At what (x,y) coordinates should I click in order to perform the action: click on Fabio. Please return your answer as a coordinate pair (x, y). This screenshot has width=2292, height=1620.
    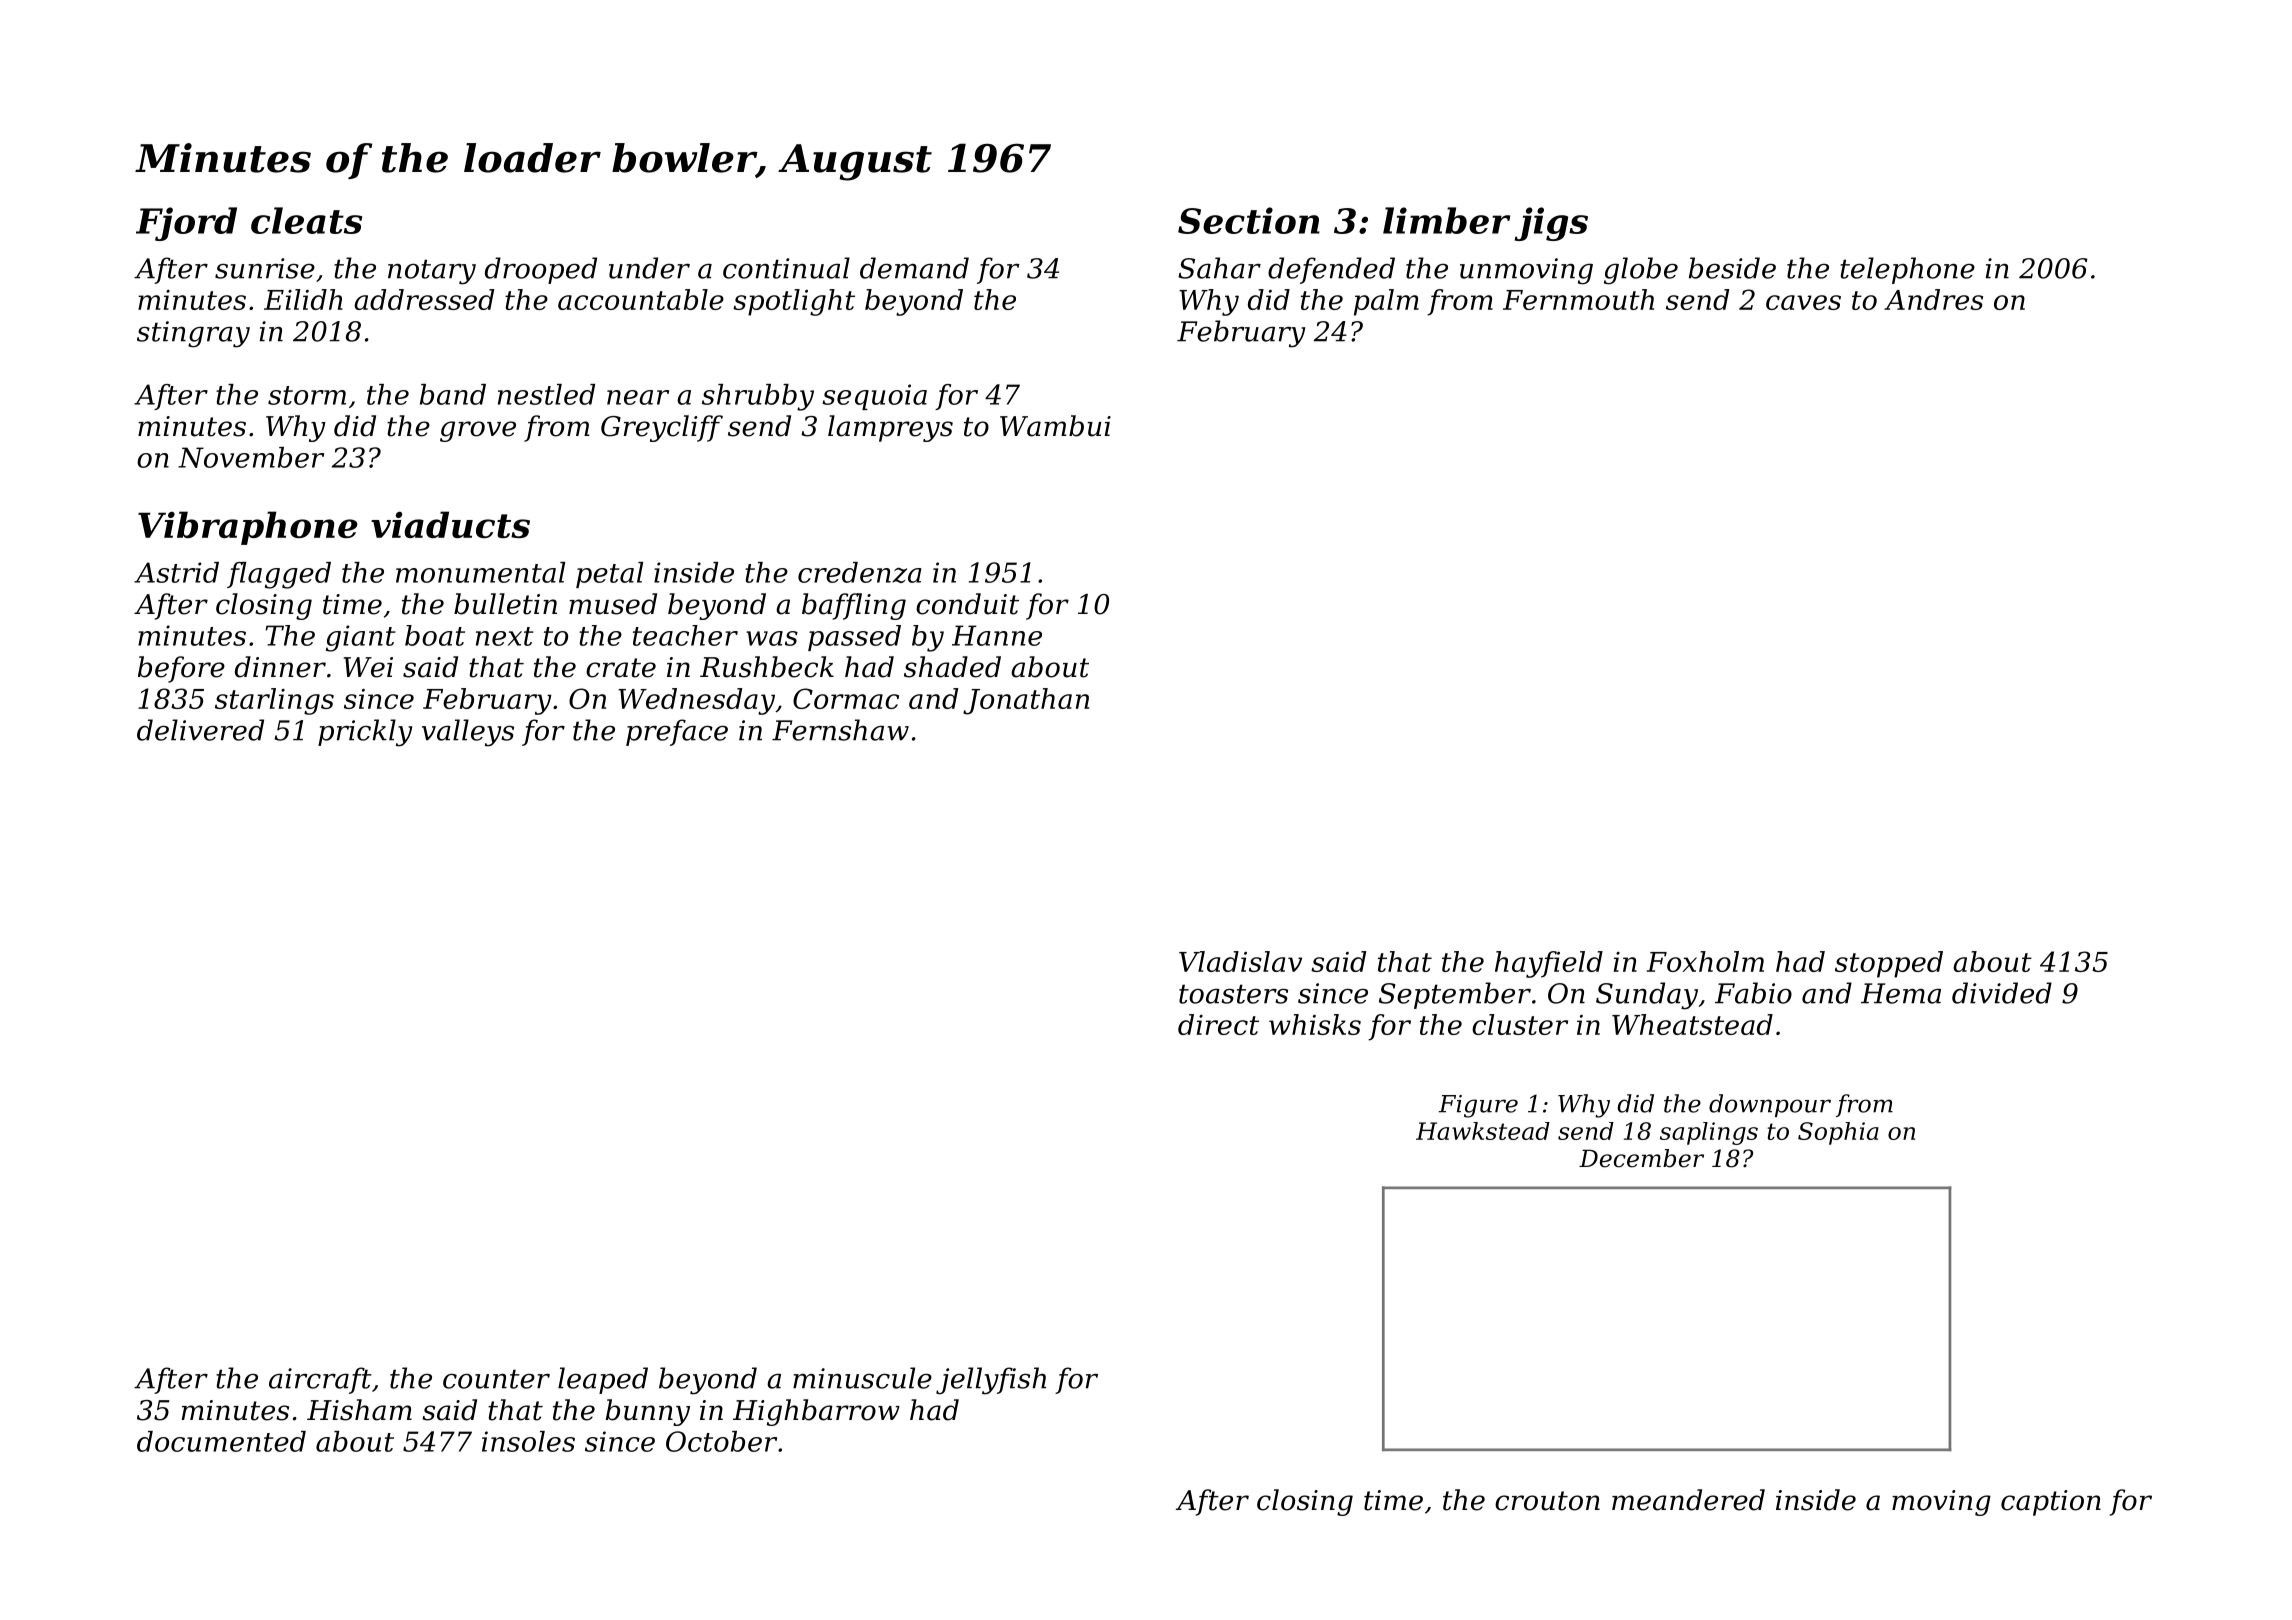
    Looking at the image, I should click on (1753, 993).
